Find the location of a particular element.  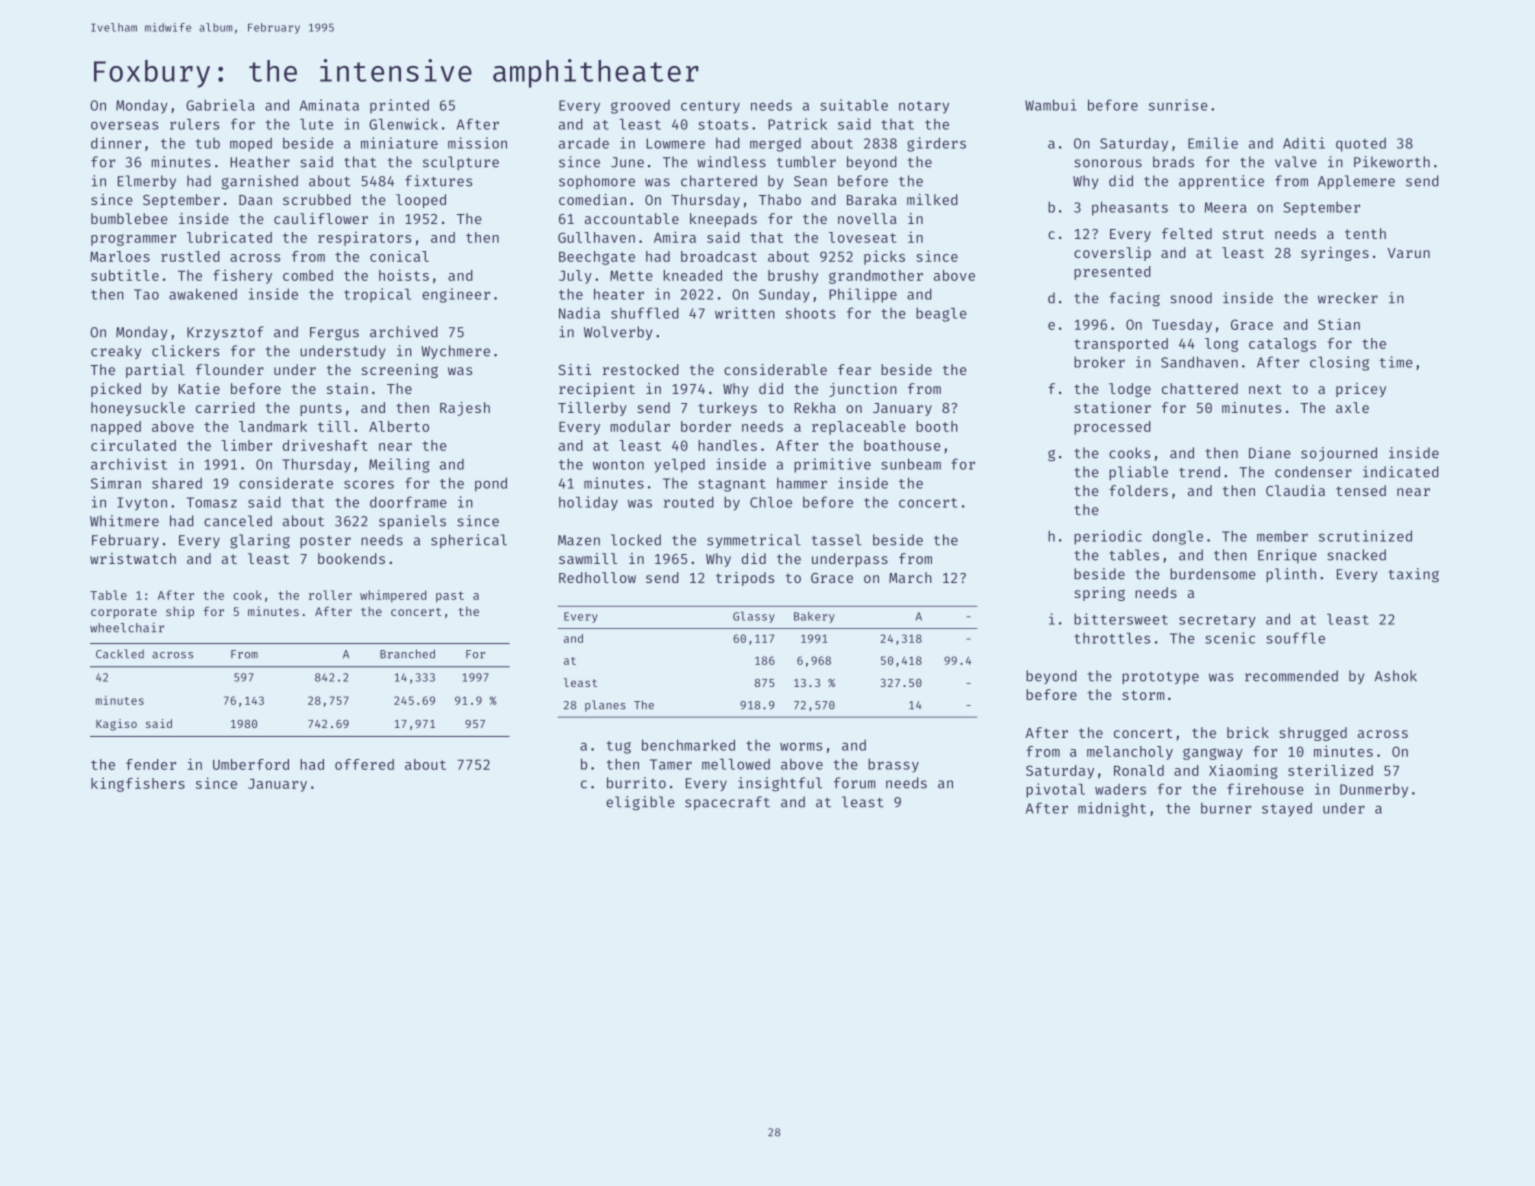

Kagiso is located at coordinates (116, 725).
